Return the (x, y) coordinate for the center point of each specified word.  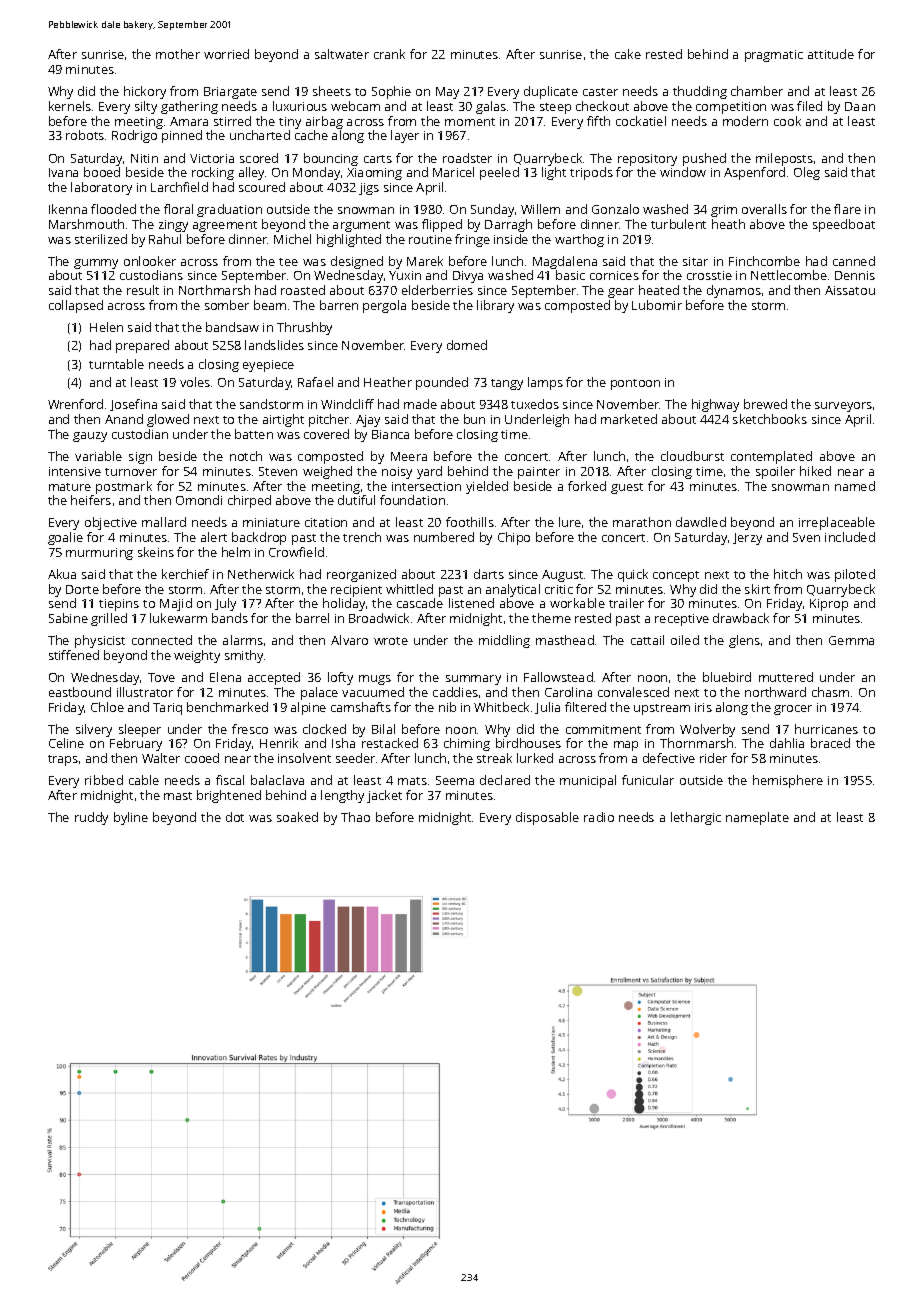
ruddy (91, 818)
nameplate (757, 818)
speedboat (844, 225)
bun (474, 419)
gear (621, 293)
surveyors (843, 407)
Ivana (63, 172)
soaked (297, 817)
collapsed (76, 306)
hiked (815, 471)
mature (70, 487)
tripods (591, 173)
